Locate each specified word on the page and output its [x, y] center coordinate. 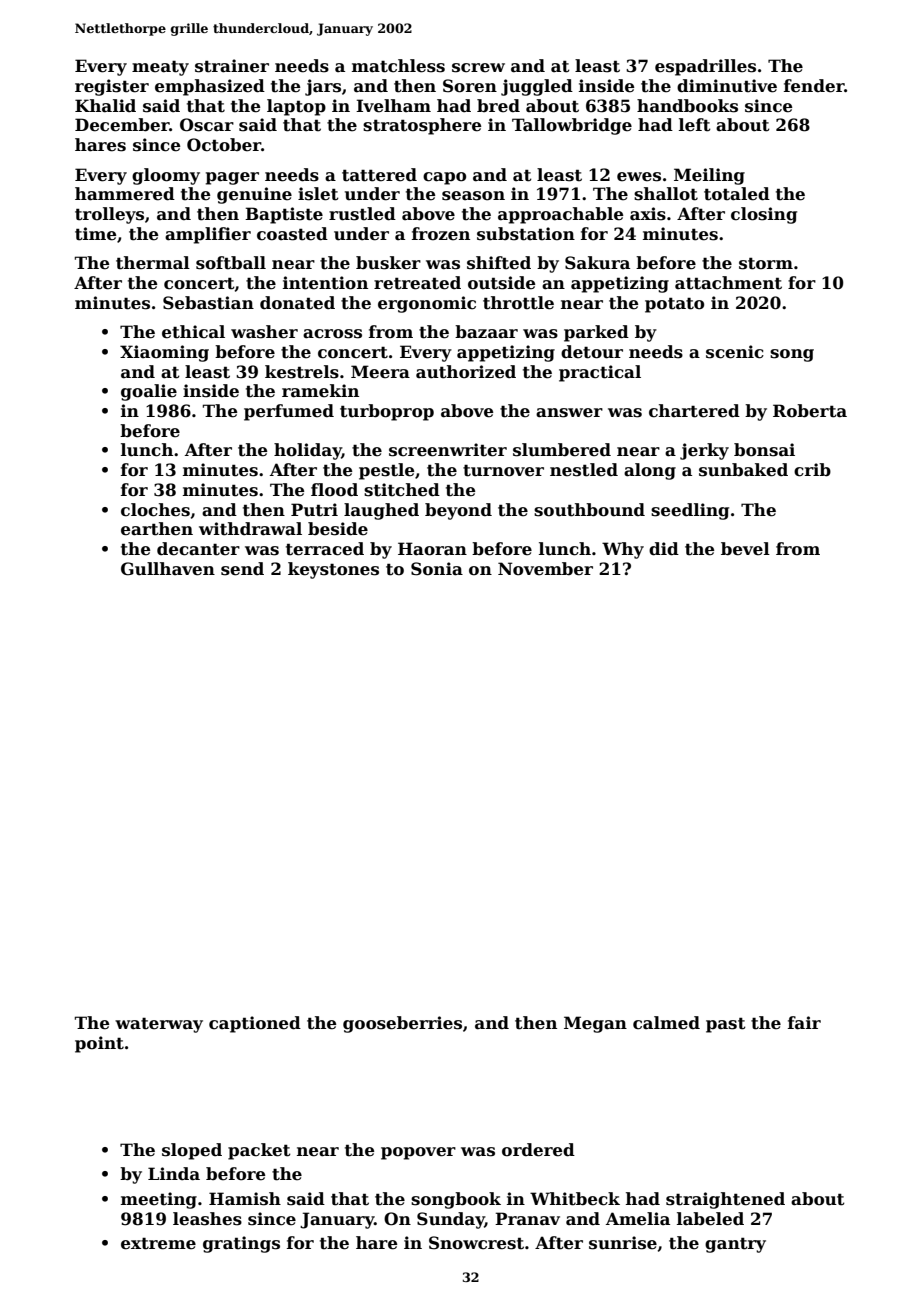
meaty [160, 68]
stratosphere [422, 126]
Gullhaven [168, 569]
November [545, 569]
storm [766, 263]
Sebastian [208, 303]
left [695, 125]
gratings [241, 1244]
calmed [666, 1023]
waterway [159, 1025]
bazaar [486, 332]
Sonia [437, 569]
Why [623, 550]
